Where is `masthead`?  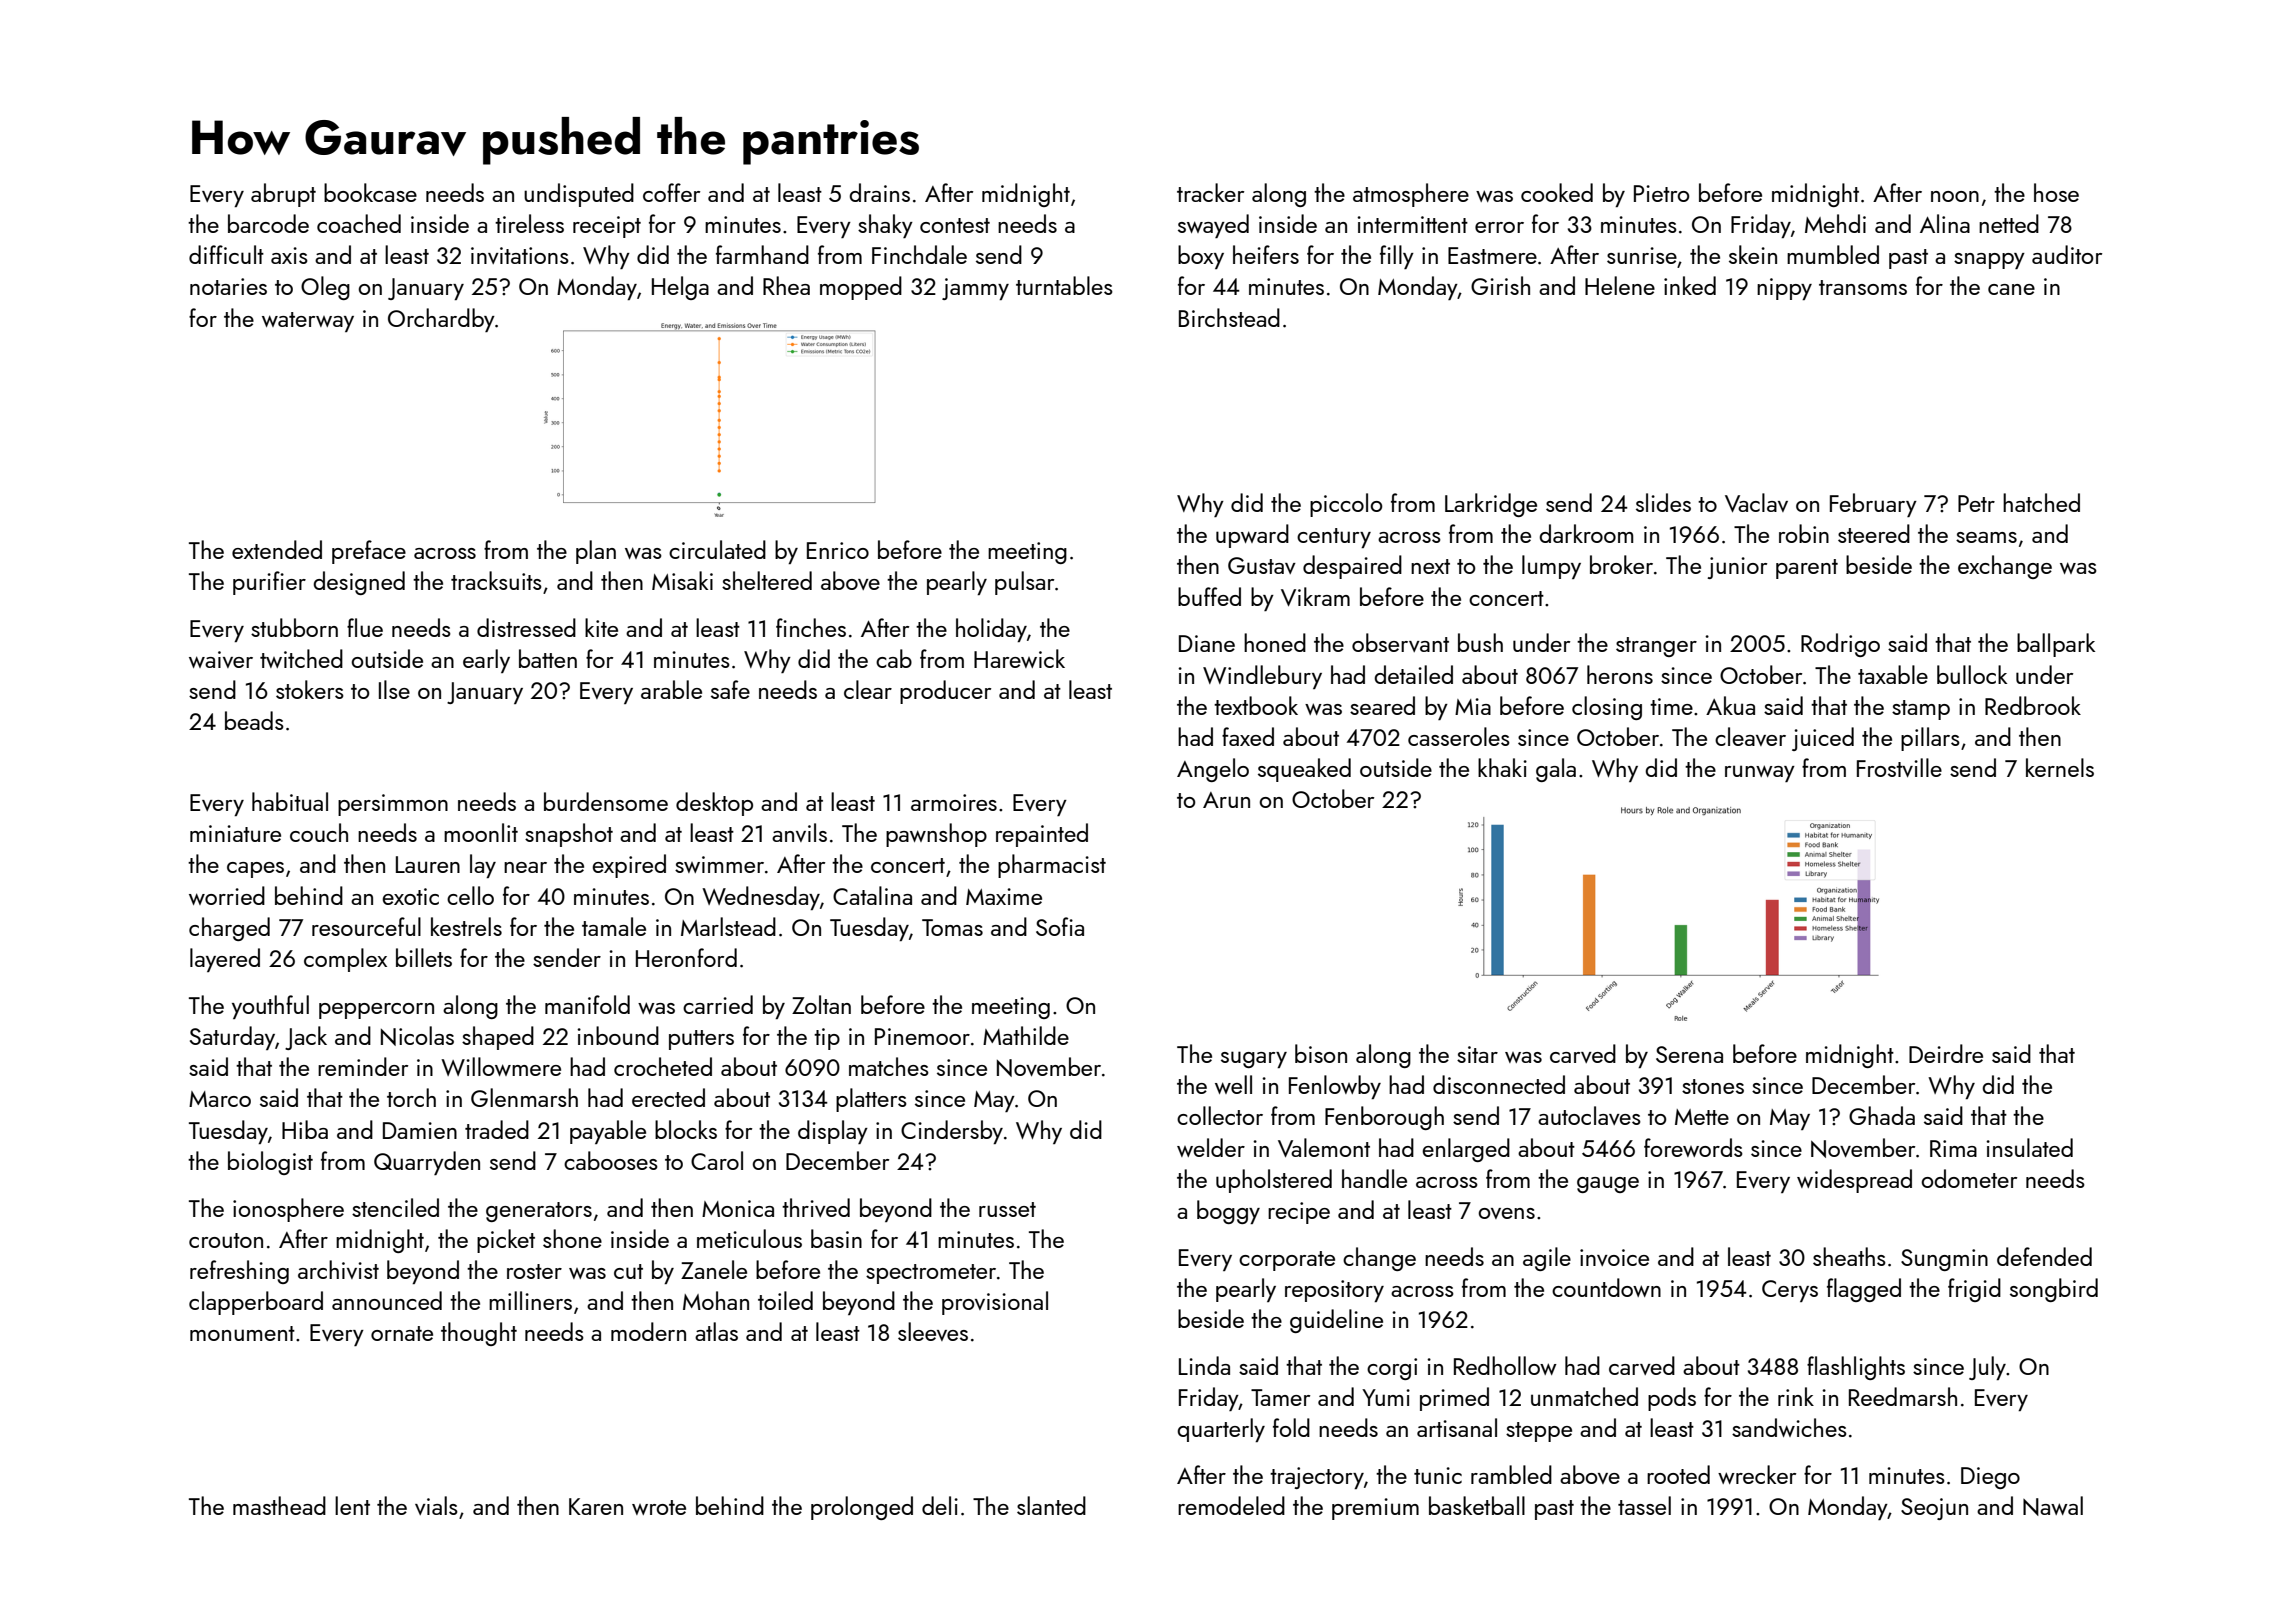
masthead is located at coordinates (279, 1505).
